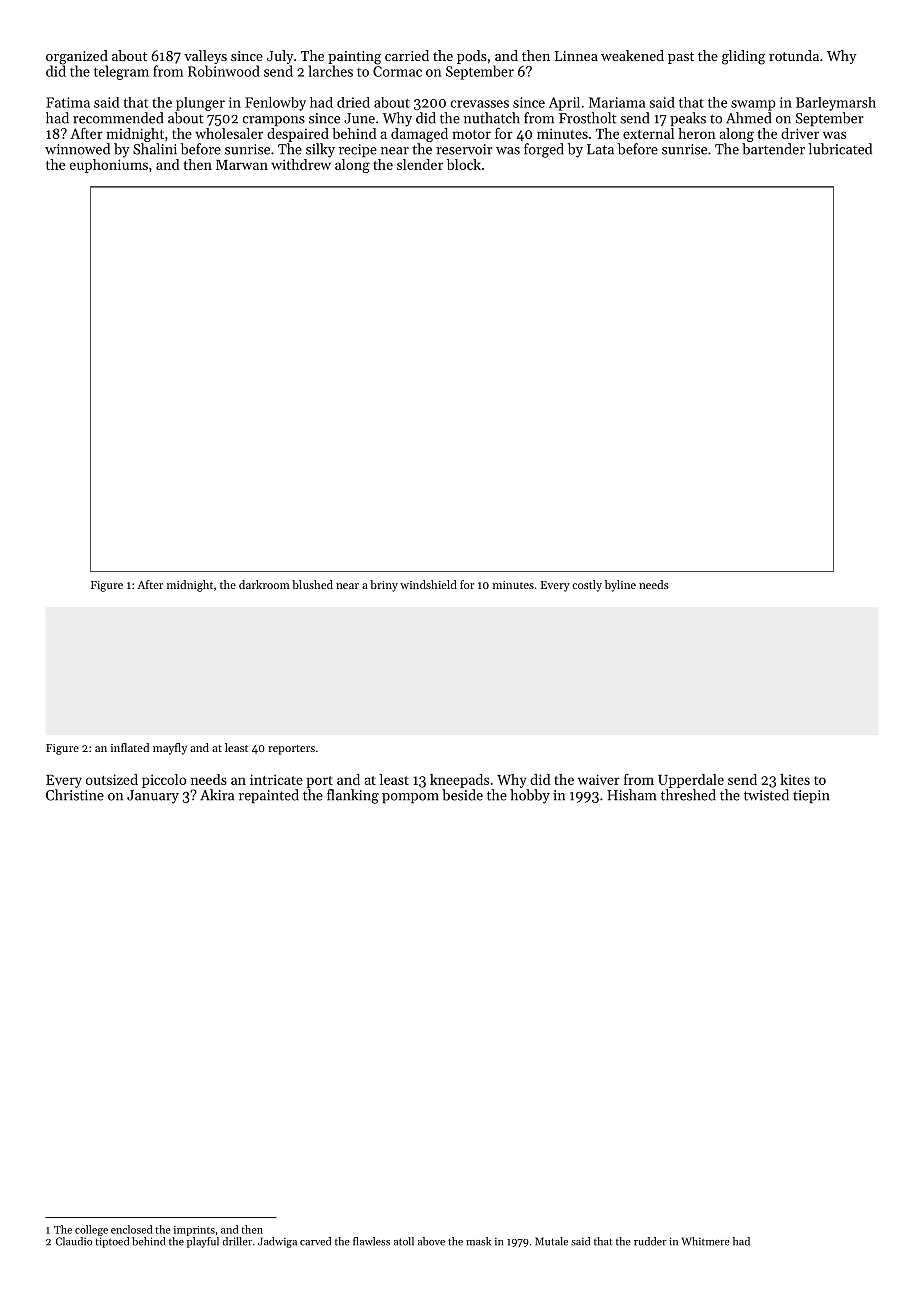 The image size is (924, 1314). Describe the element at coordinates (130, 747) in the image. I see `inflated` at that location.
